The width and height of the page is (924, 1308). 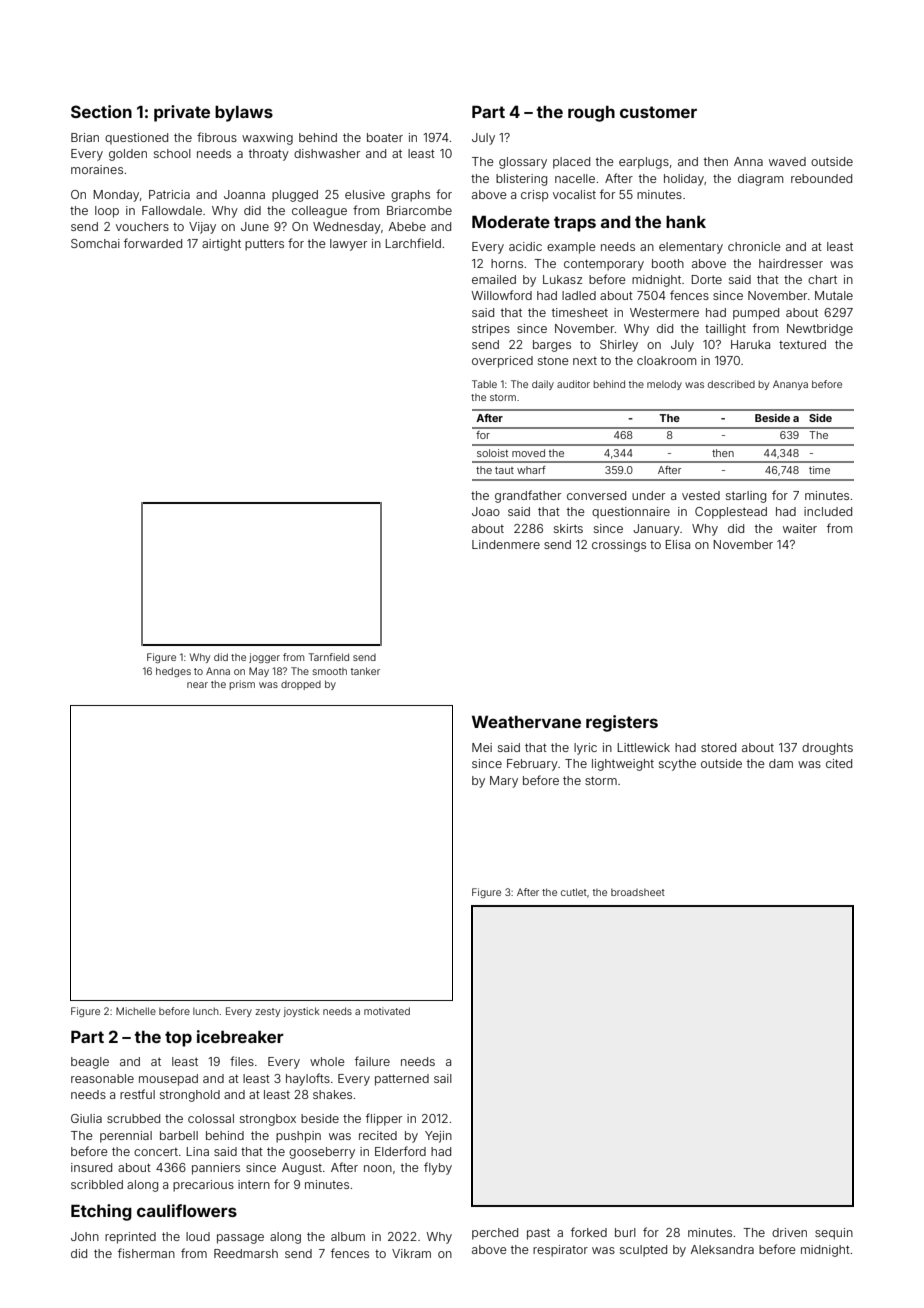 I want to click on daily, so click(x=543, y=385).
